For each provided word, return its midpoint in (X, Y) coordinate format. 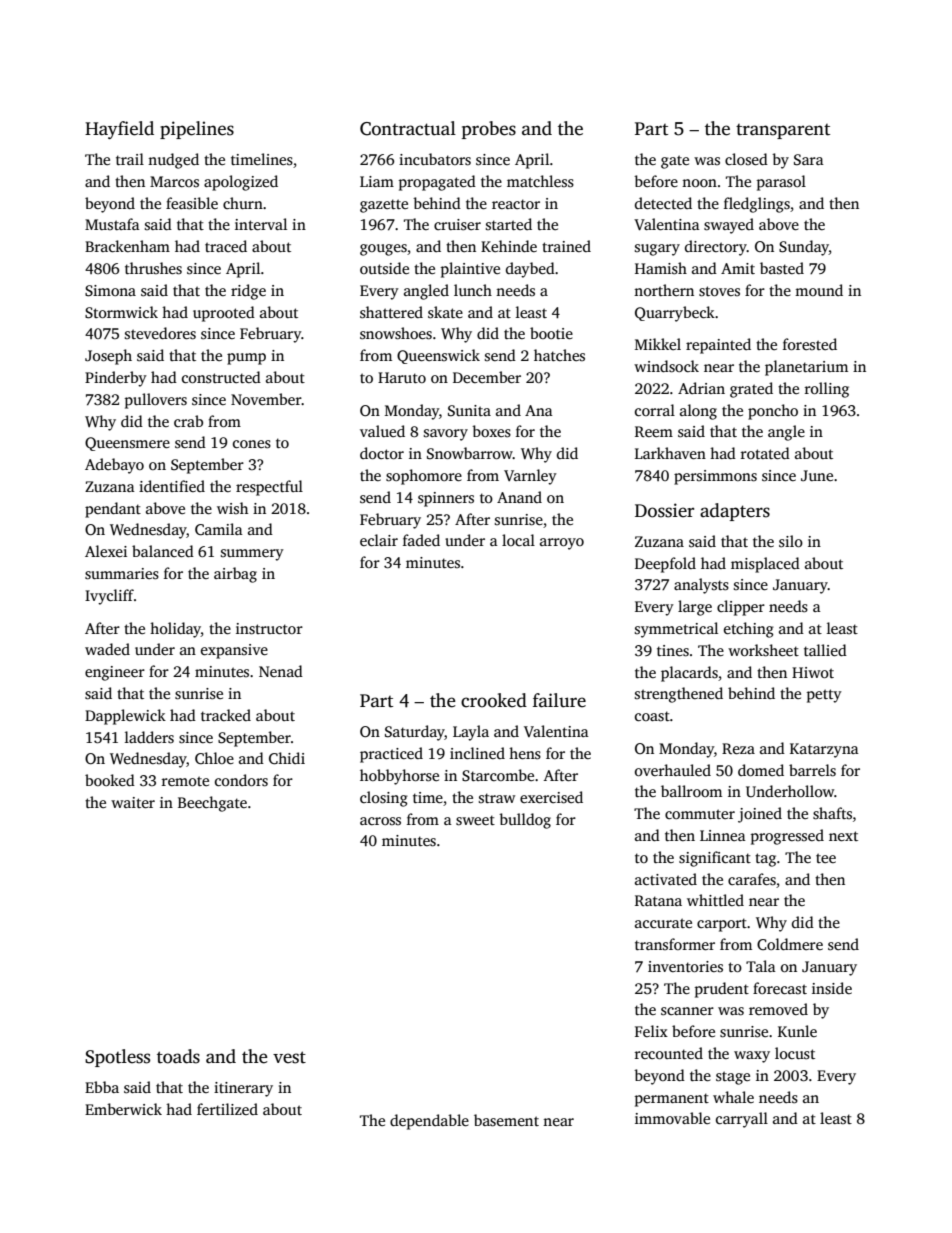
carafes (752, 879)
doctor (382, 453)
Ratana (658, 900)
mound (819, 290)
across (380, 821)
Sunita (469, 411)
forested (810, 344)
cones (252, 444)
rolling (827, 390)
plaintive (470, 270)
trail (130, 159)
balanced (163, 551)
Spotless (117, 1058)
